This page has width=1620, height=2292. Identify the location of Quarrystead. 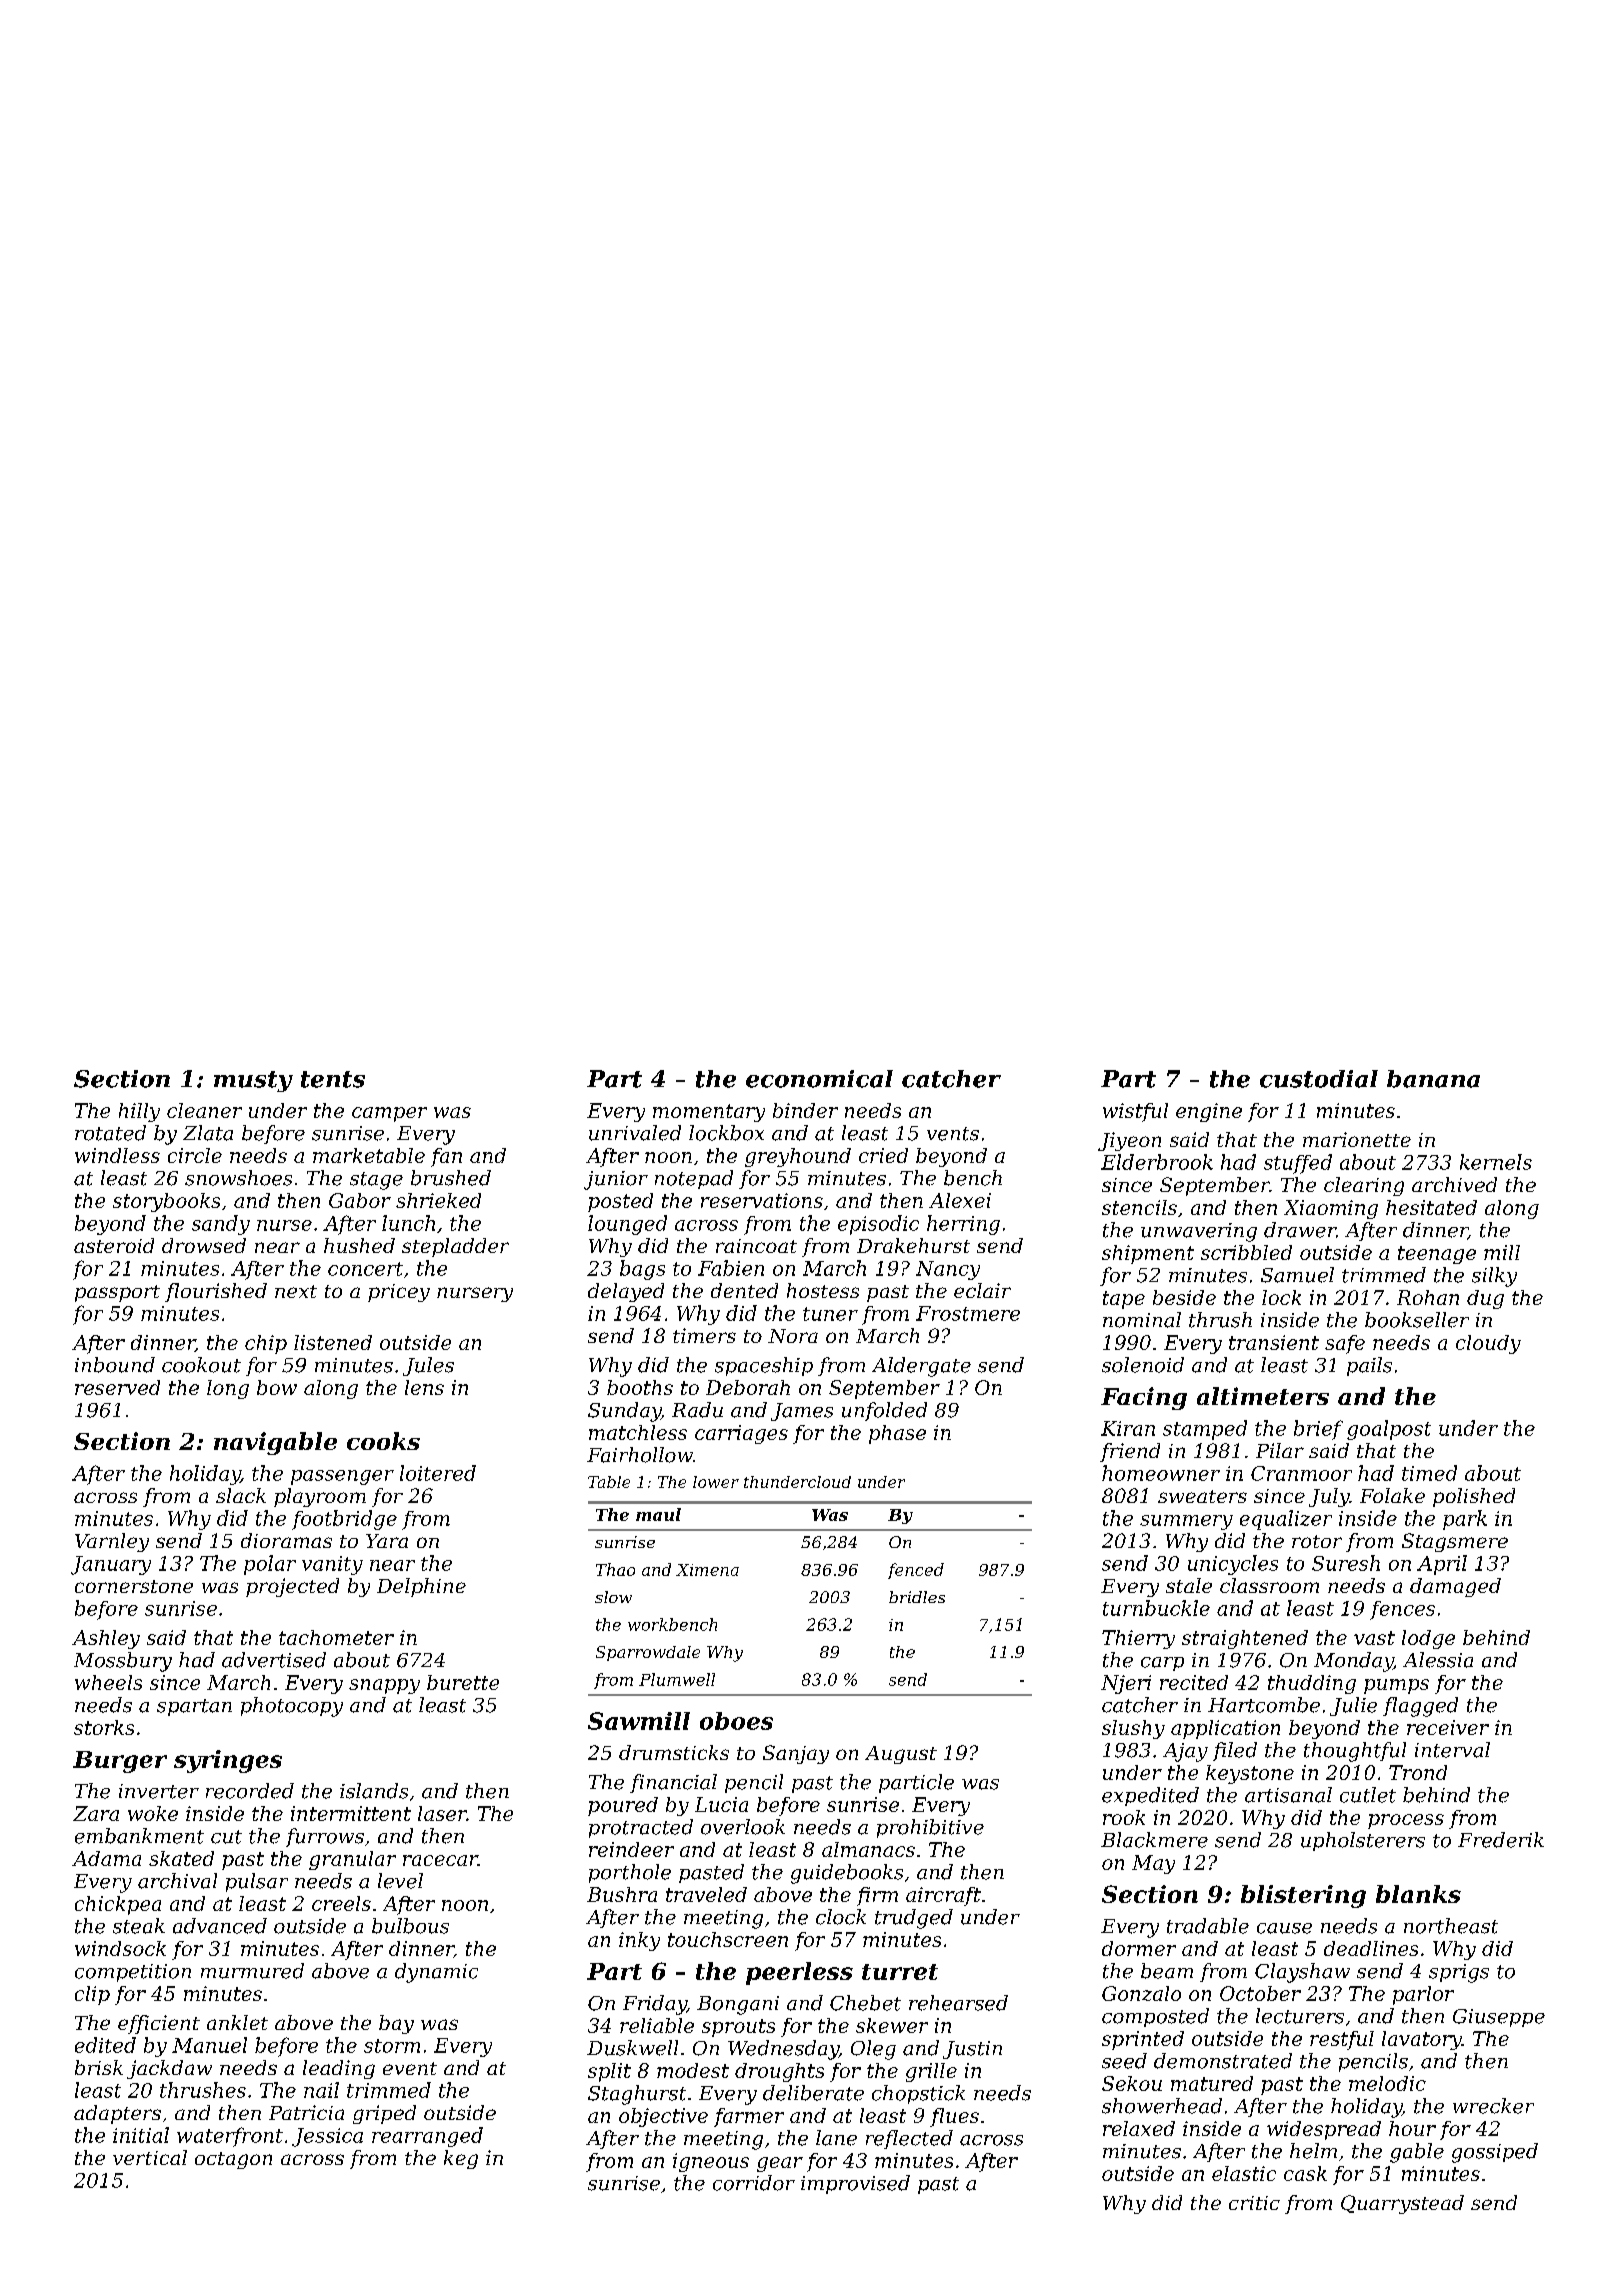
(1402, 2204).
